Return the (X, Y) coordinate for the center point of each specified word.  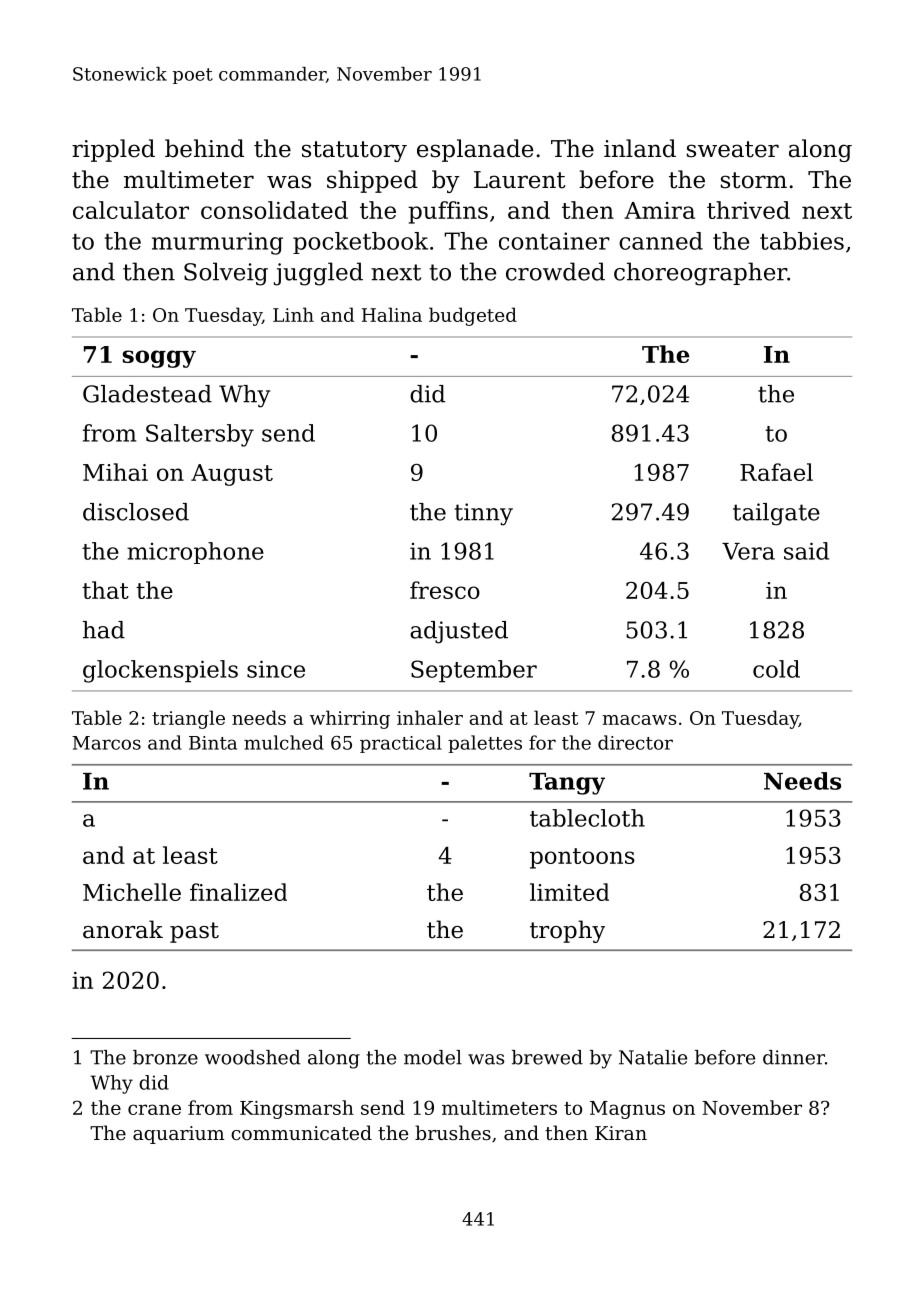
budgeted (473, 316)
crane (154, 1109)
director (635, 742)
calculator (131, 210)
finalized (238, 892)
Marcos (106, 743)
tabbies (802, 241)
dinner (794, 1057)
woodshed (253, 1057)
